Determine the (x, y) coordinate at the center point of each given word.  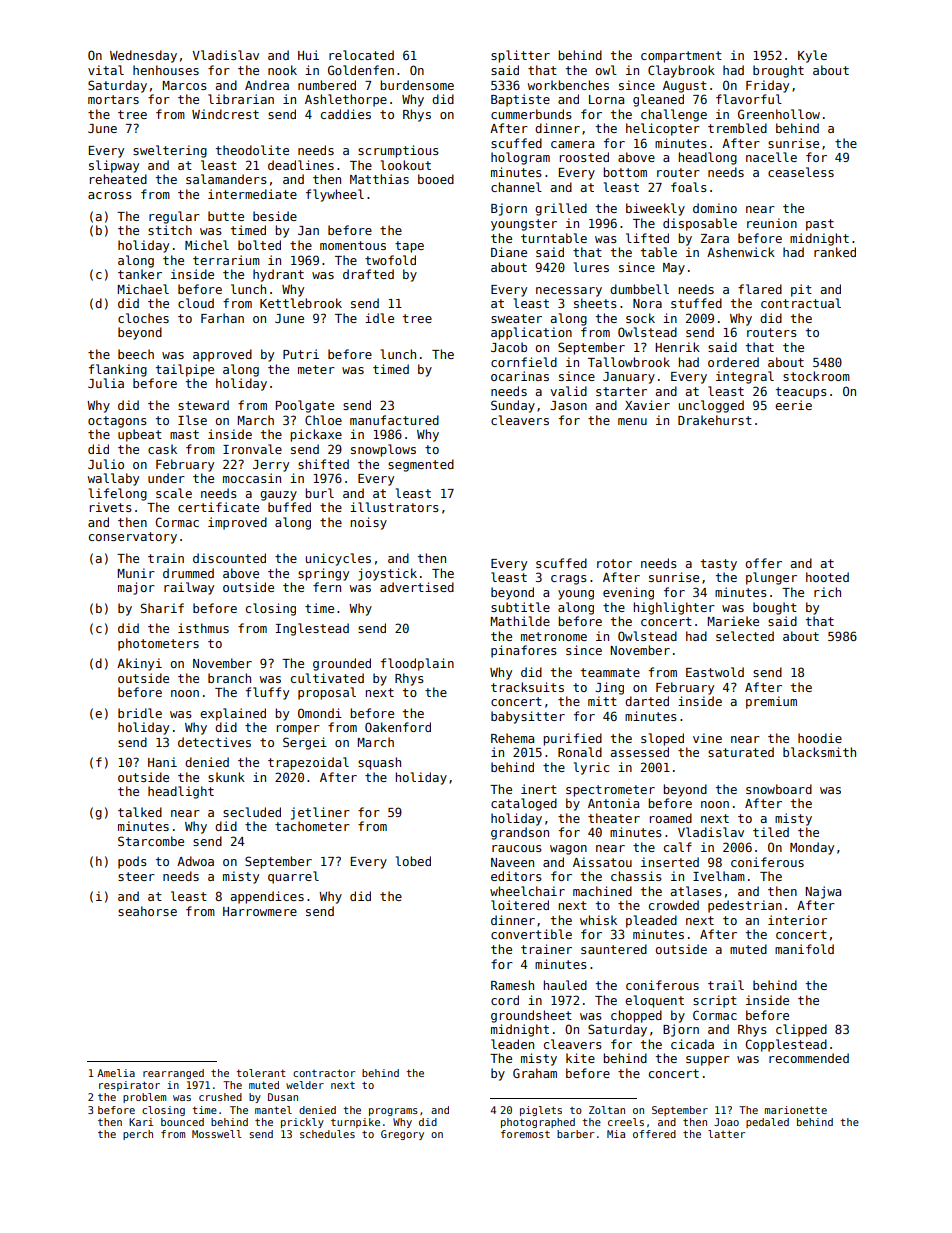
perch (138, 1135)
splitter (520, 56)
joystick (387, 574)
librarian (241, 99)
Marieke (733, 621)
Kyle (812, 56)
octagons (117, 422)
